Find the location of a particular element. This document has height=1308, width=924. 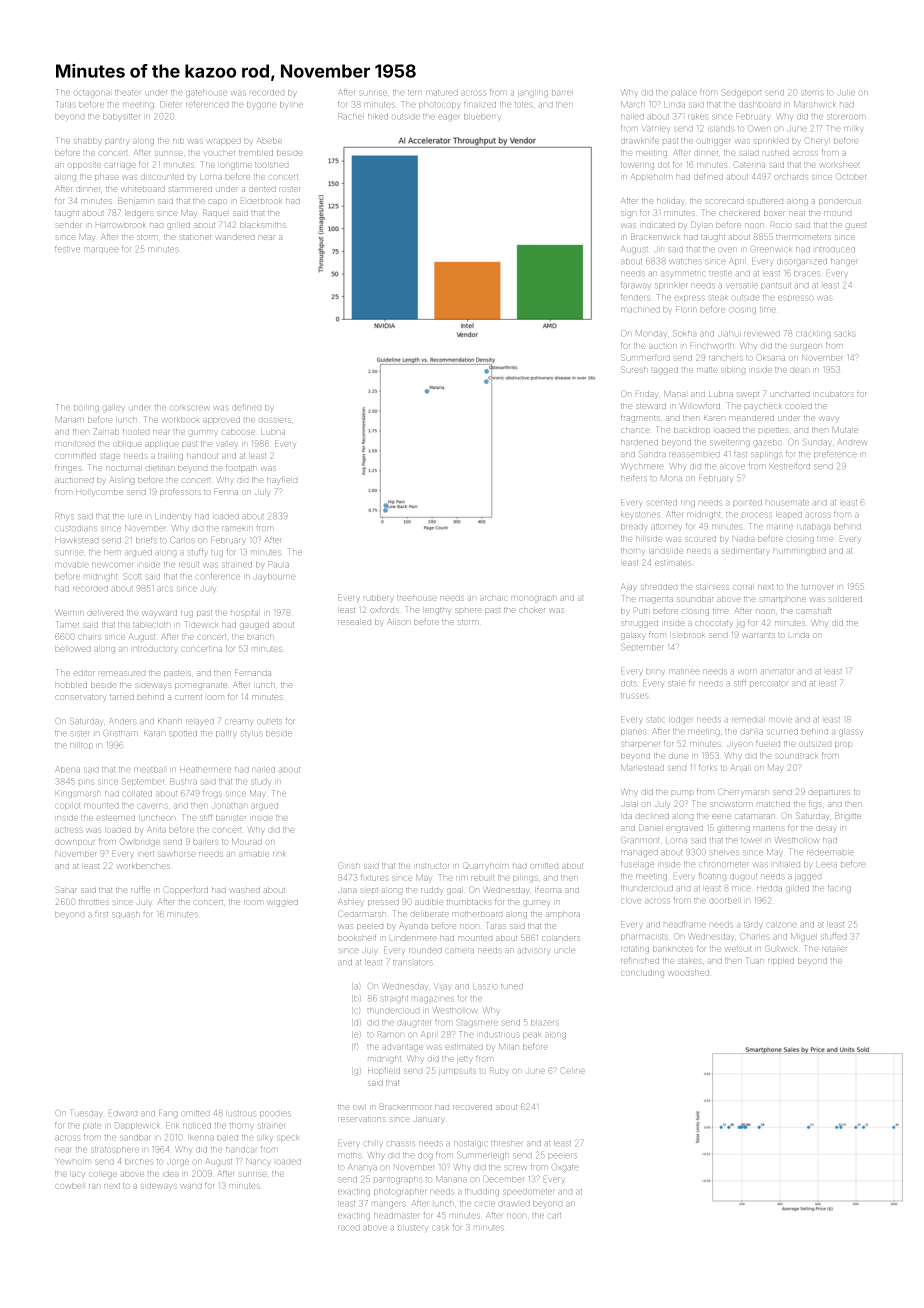

matured is located at coordinates (442, 92).
